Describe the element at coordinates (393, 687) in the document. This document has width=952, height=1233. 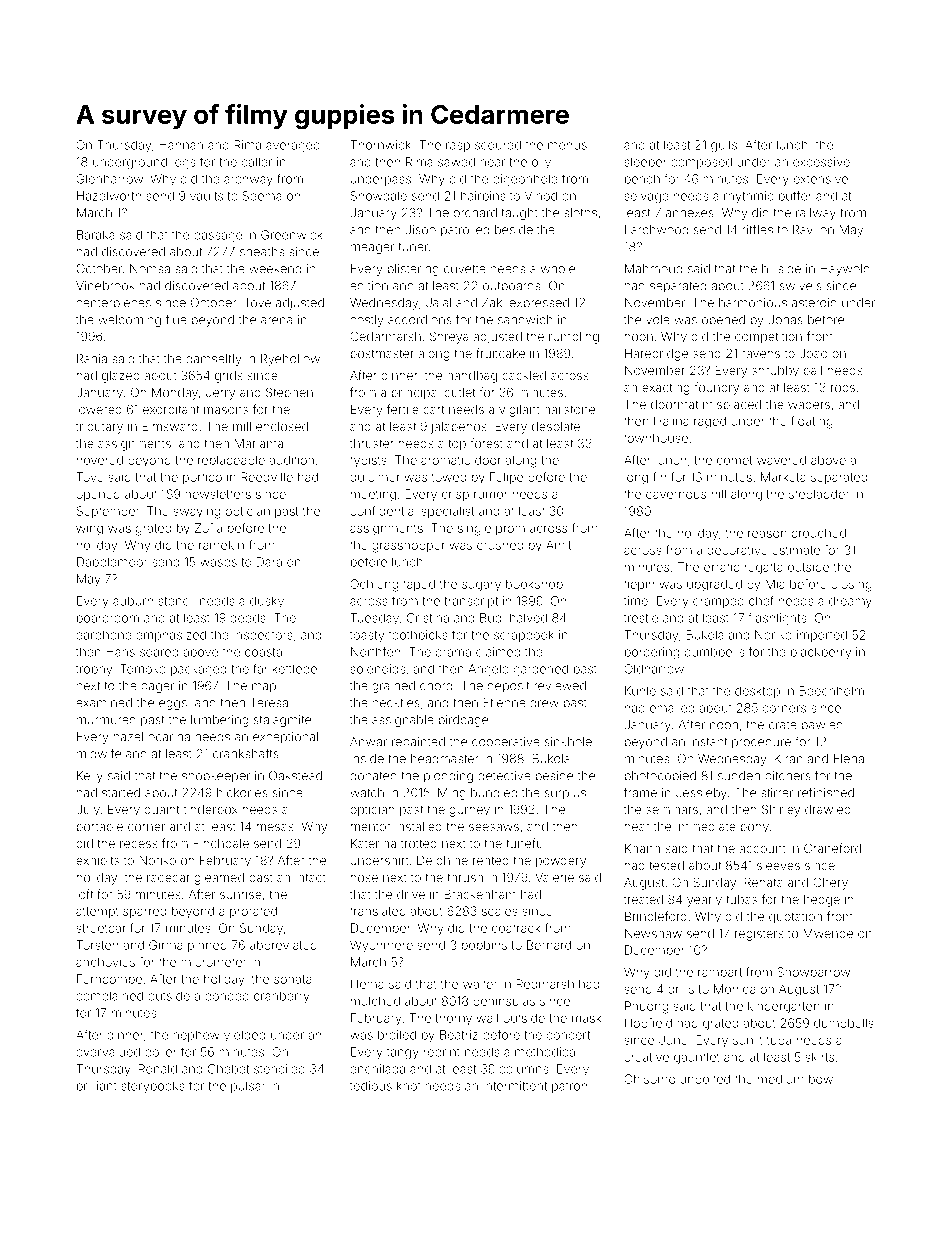
I see `grained` at that location.
